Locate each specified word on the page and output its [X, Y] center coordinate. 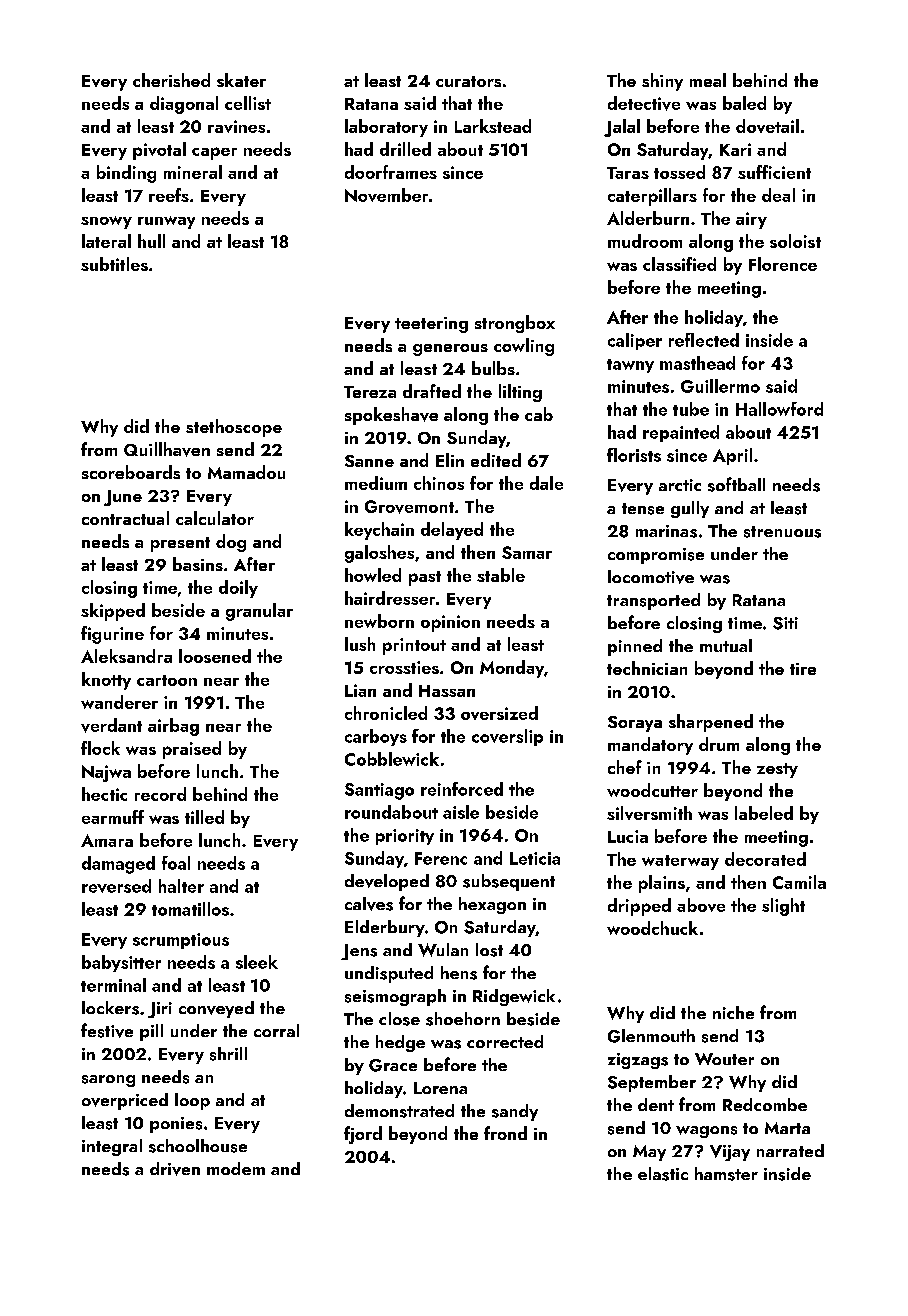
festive [107, 1030]
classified [679, 264]
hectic [104, 794]
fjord [363, 1135]
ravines [236, 126]
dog [231, 543]
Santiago [379, 791]
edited [496, 460]
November [386, 195]
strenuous [782, 532]
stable [501, 575]
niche [733, 1012]
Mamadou [246, 472]
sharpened [711, 723]
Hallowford [779, 409]
